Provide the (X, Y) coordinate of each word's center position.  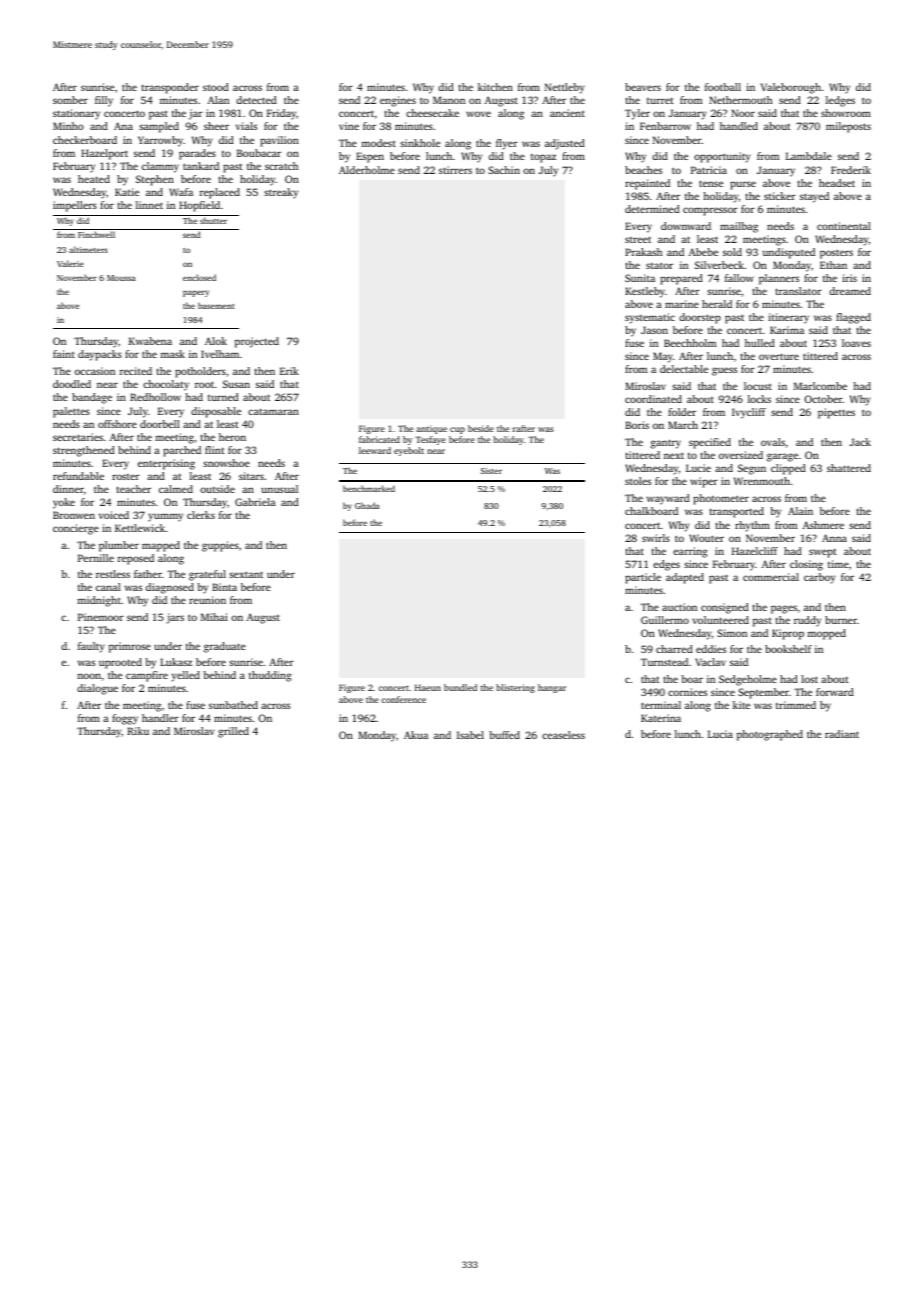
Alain (800, 511)
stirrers (455, 170)
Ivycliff (749, 413)
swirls (656, 538)
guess (724, 371)
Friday (281, 114)
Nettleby (565, 88)
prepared (681, 279)
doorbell (160, 424)
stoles (638, 481)
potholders (200, 372)
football (723, 87)
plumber (119, 546)
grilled (233, 732)
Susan (236, 384)
